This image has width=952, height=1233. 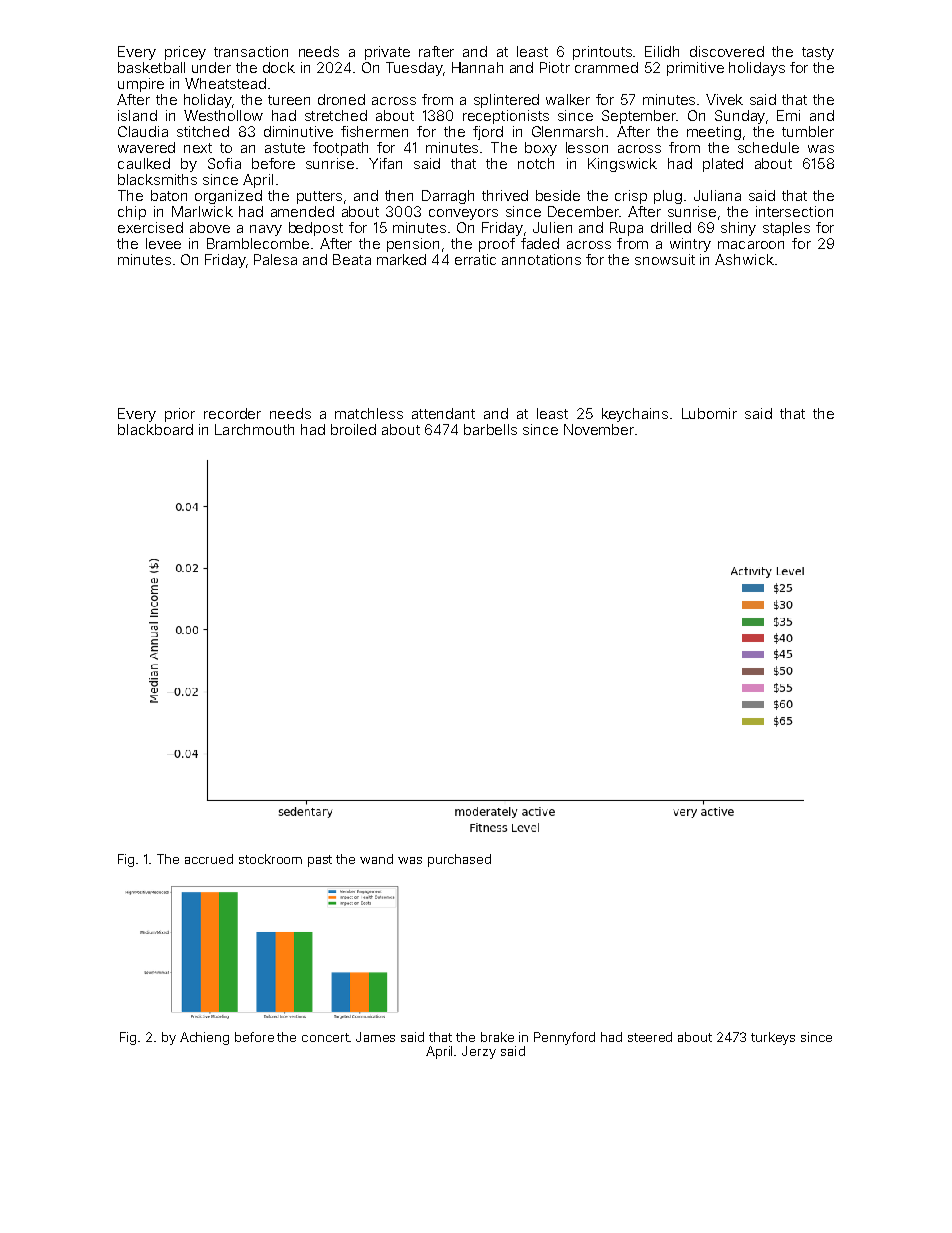 What do you see at coordinates (477, 67) in the image?
I see `Hannah` at bounding box center [477, 67].
